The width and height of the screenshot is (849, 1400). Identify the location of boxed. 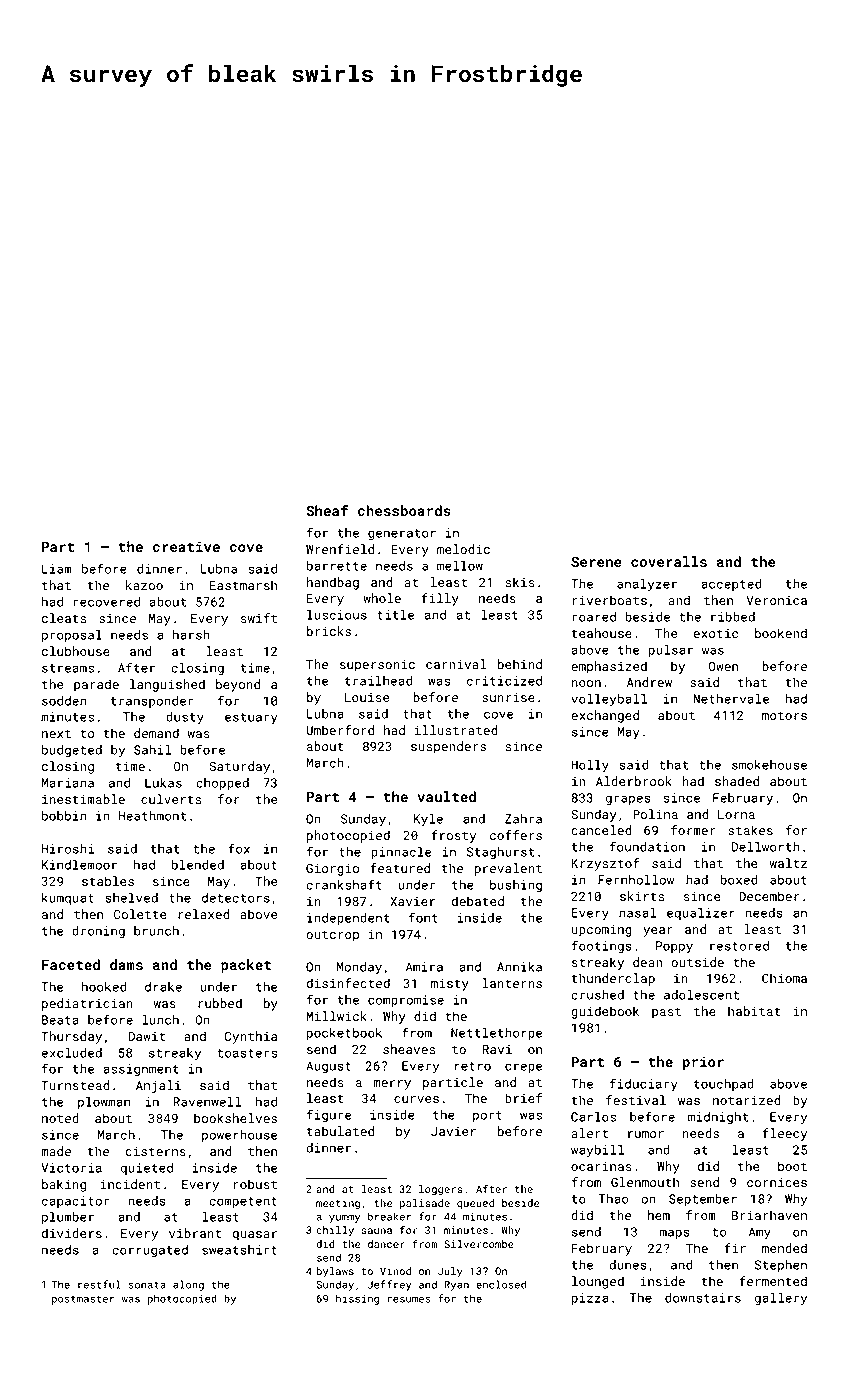
(739, 880).
